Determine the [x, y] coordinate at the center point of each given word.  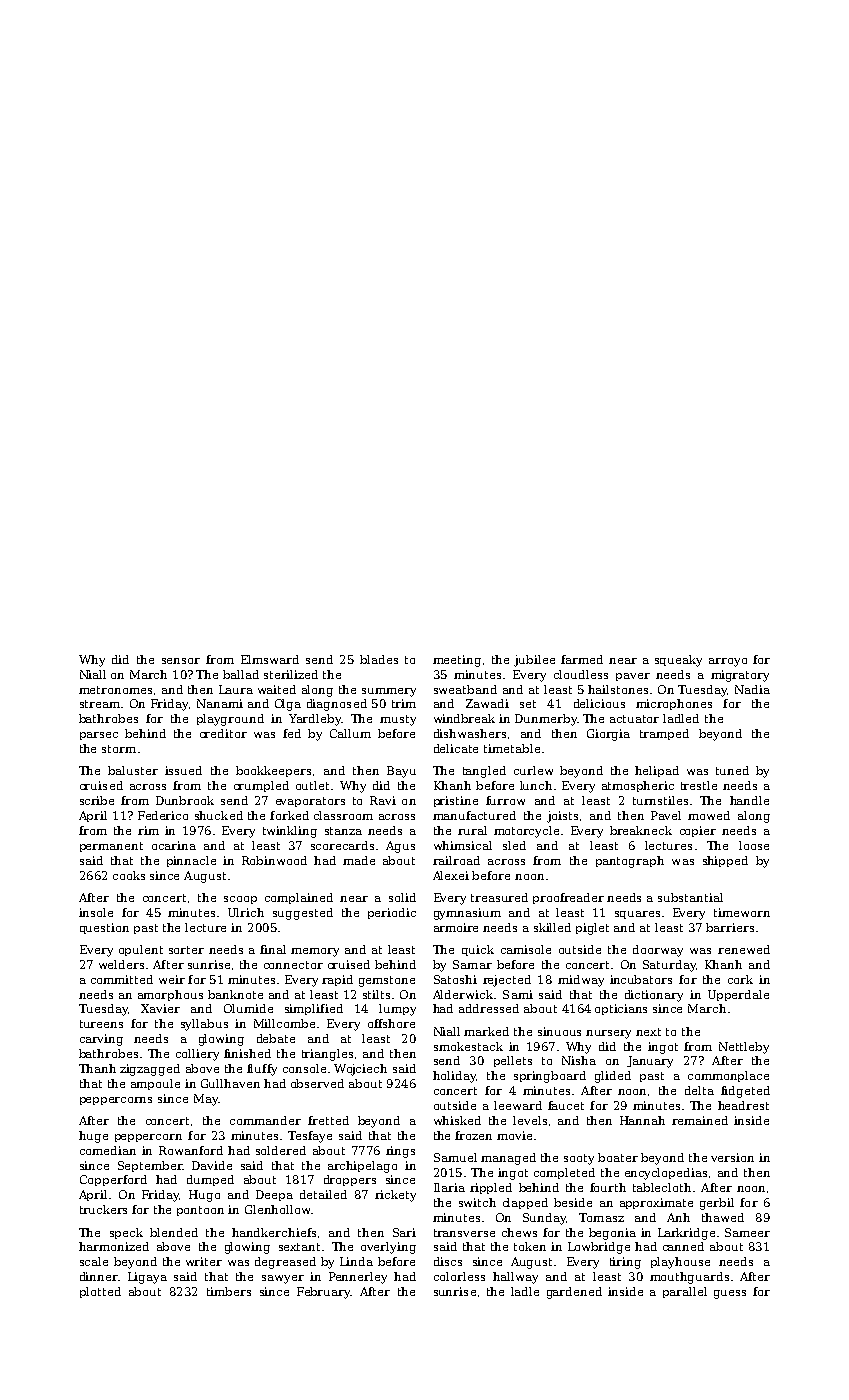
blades [379, 659]
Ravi [383, 800]
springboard [550, 1077]
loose [754, 845]
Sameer [747, 1232]
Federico [163, 815]
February [324, 1293]
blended [174, 1232]
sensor [181, 661]
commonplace [728, 1076]
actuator [634, 719]
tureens [101, 1024]
